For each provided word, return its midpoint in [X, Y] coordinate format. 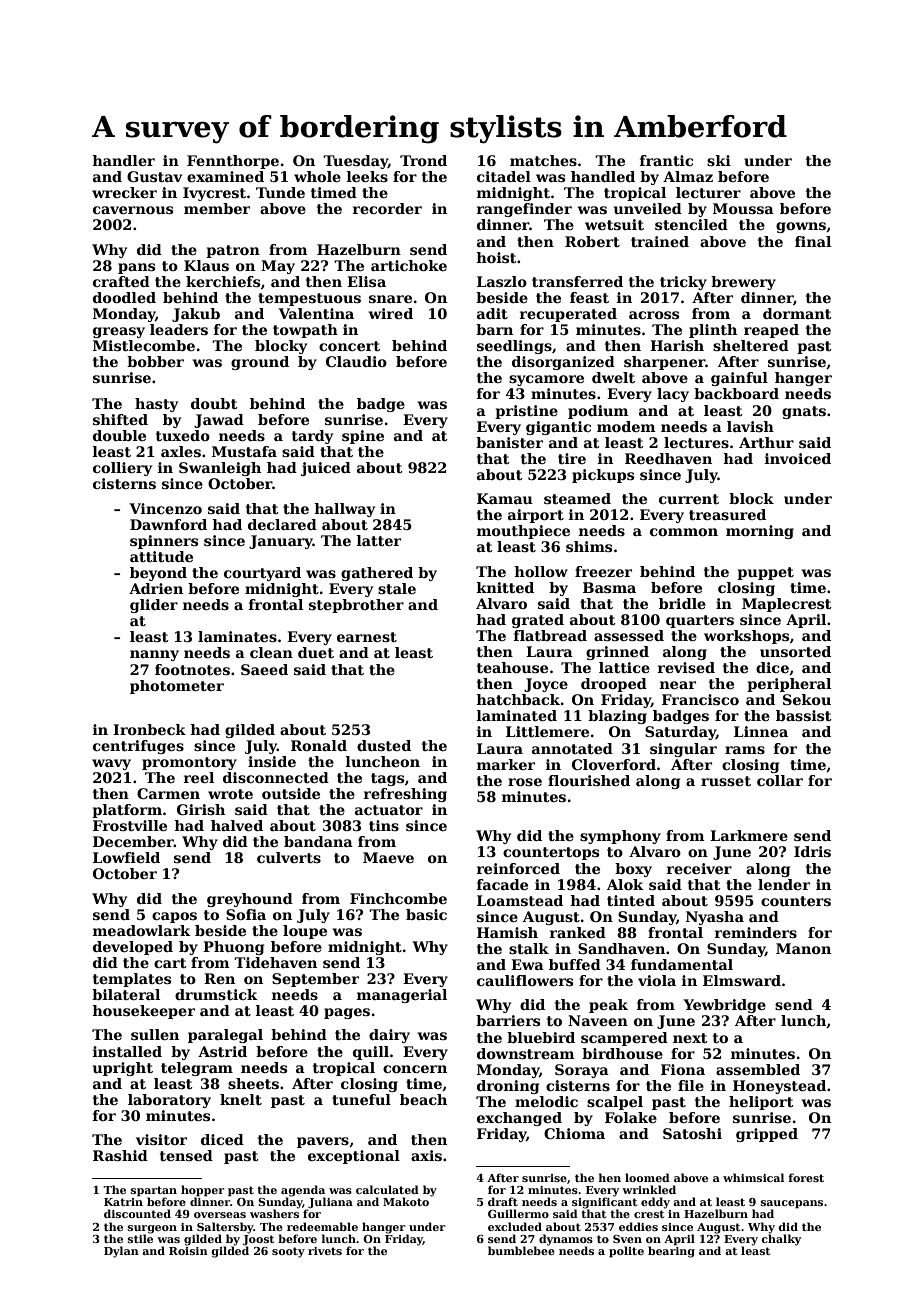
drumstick [216, 994]
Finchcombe [398, 898]
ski [719, 160]
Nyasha [715, 918]
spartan [154, 1191]
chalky [781, 1240]
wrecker [124, 192]
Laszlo [502, 281]
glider [154, 606]
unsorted [795, 651]
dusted [384, 745]
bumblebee [521, 1250]
